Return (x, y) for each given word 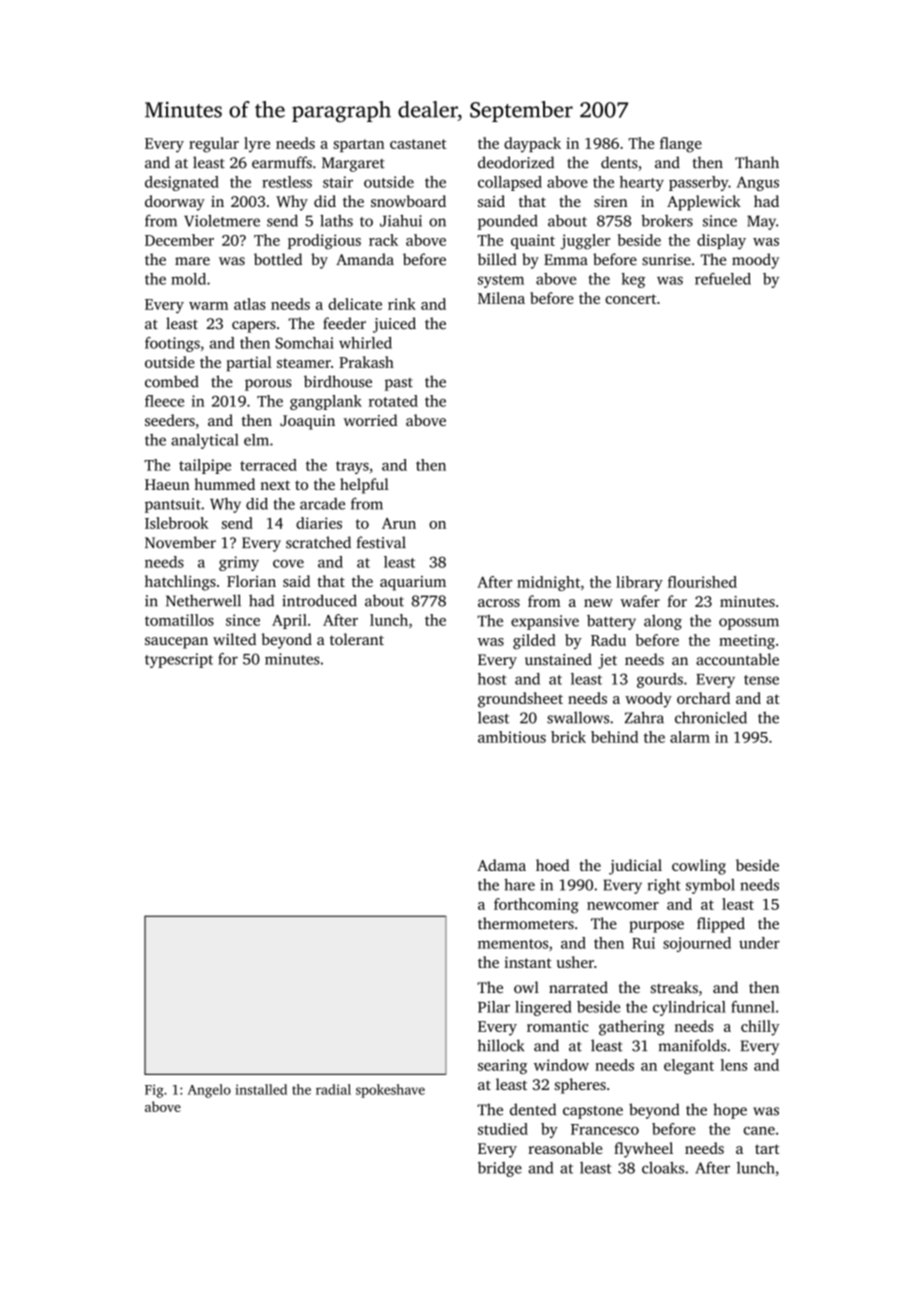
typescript (179, 660)
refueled (723, 279)
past (399, 384)
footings (172, 344)
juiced (394, 325)
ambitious (512, 737)
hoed (552, 865)
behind (614, 737)
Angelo (209, 1091)
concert (630, 299)
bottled (278, 259)
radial (333, 1089)
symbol (710, 886)
